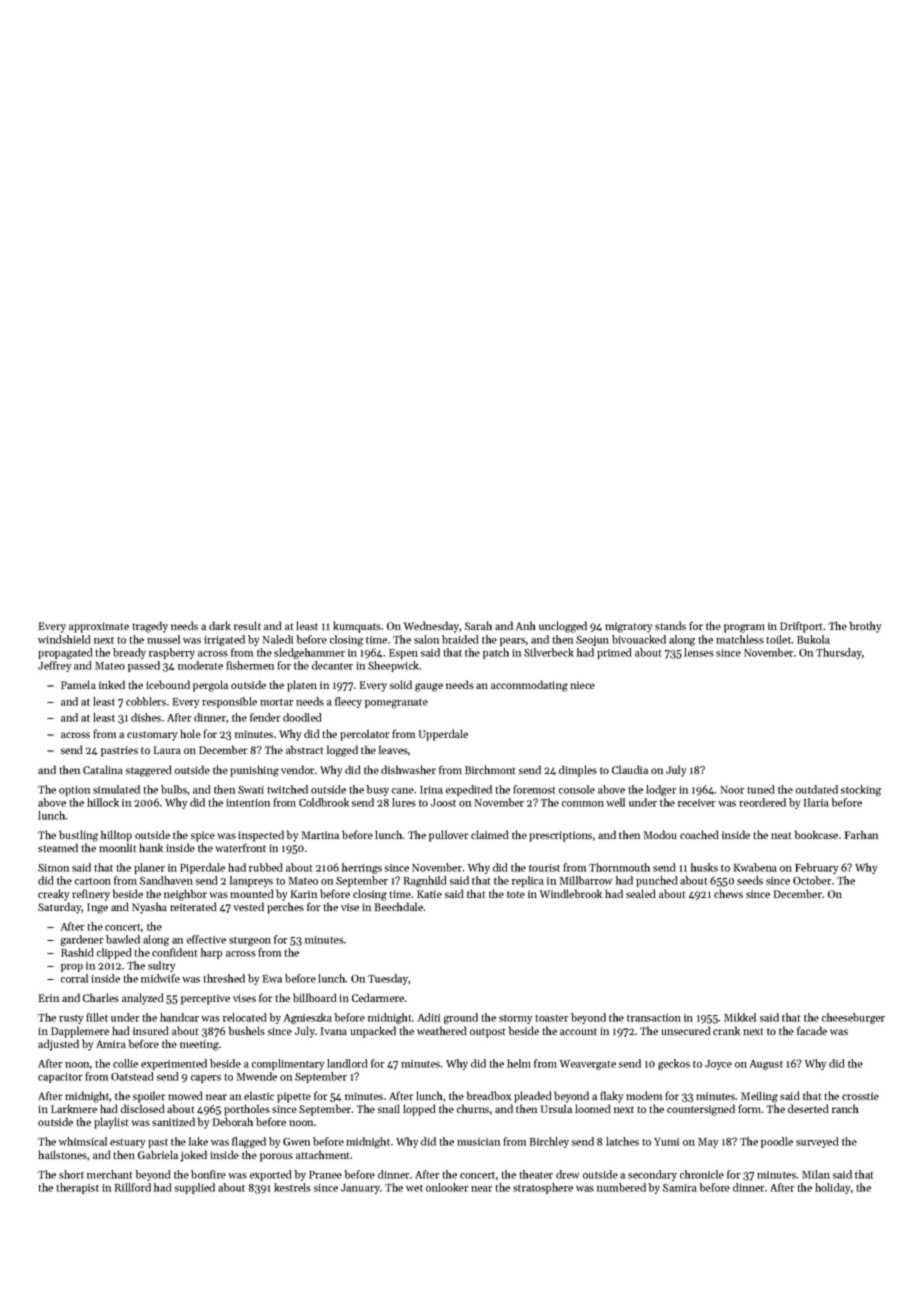 This screenshot has width=924, height=1308. I want to click on Gabriela, so click(158, 1154).
